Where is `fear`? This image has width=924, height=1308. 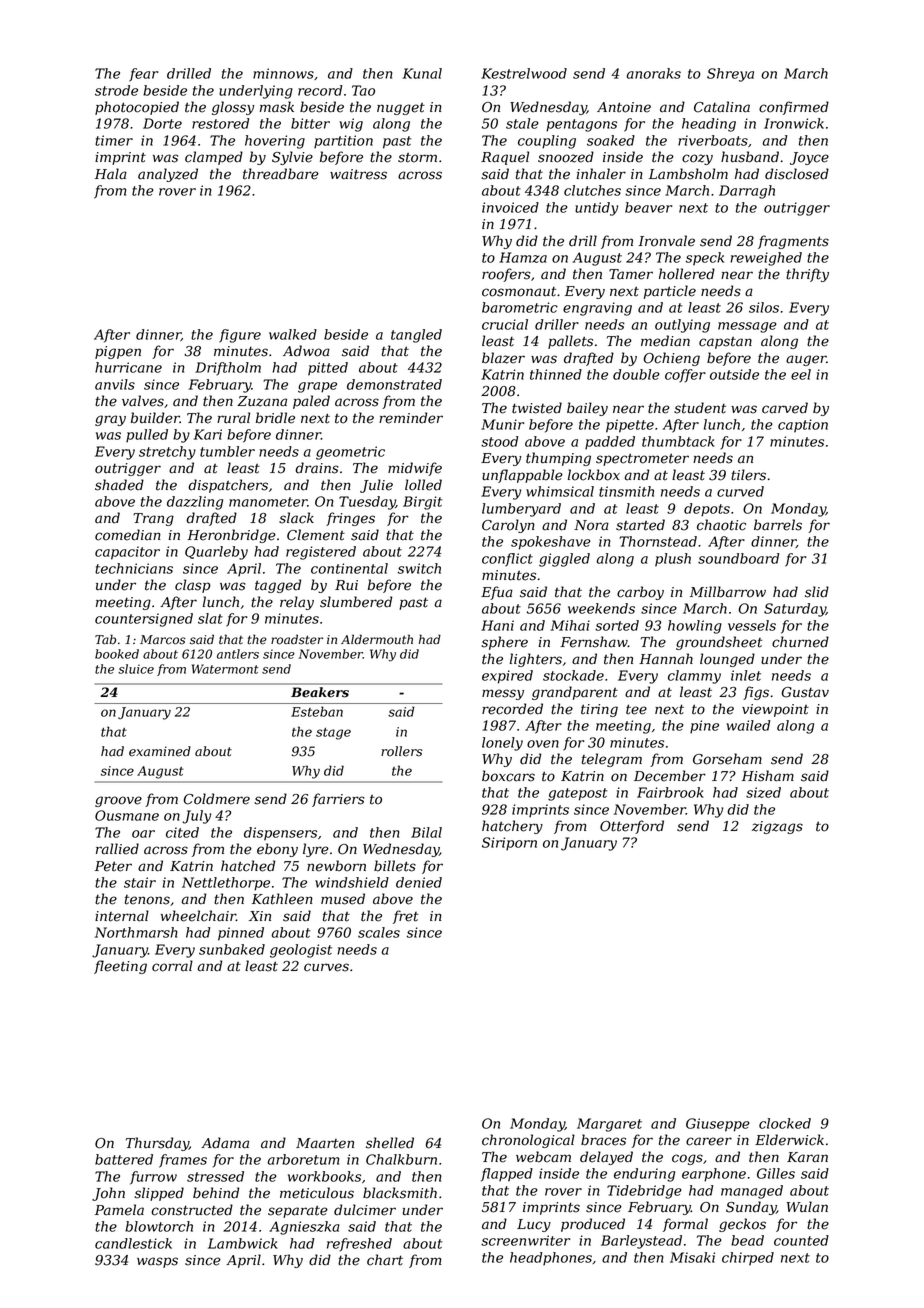
fear is located at coordinates (143, 75).
